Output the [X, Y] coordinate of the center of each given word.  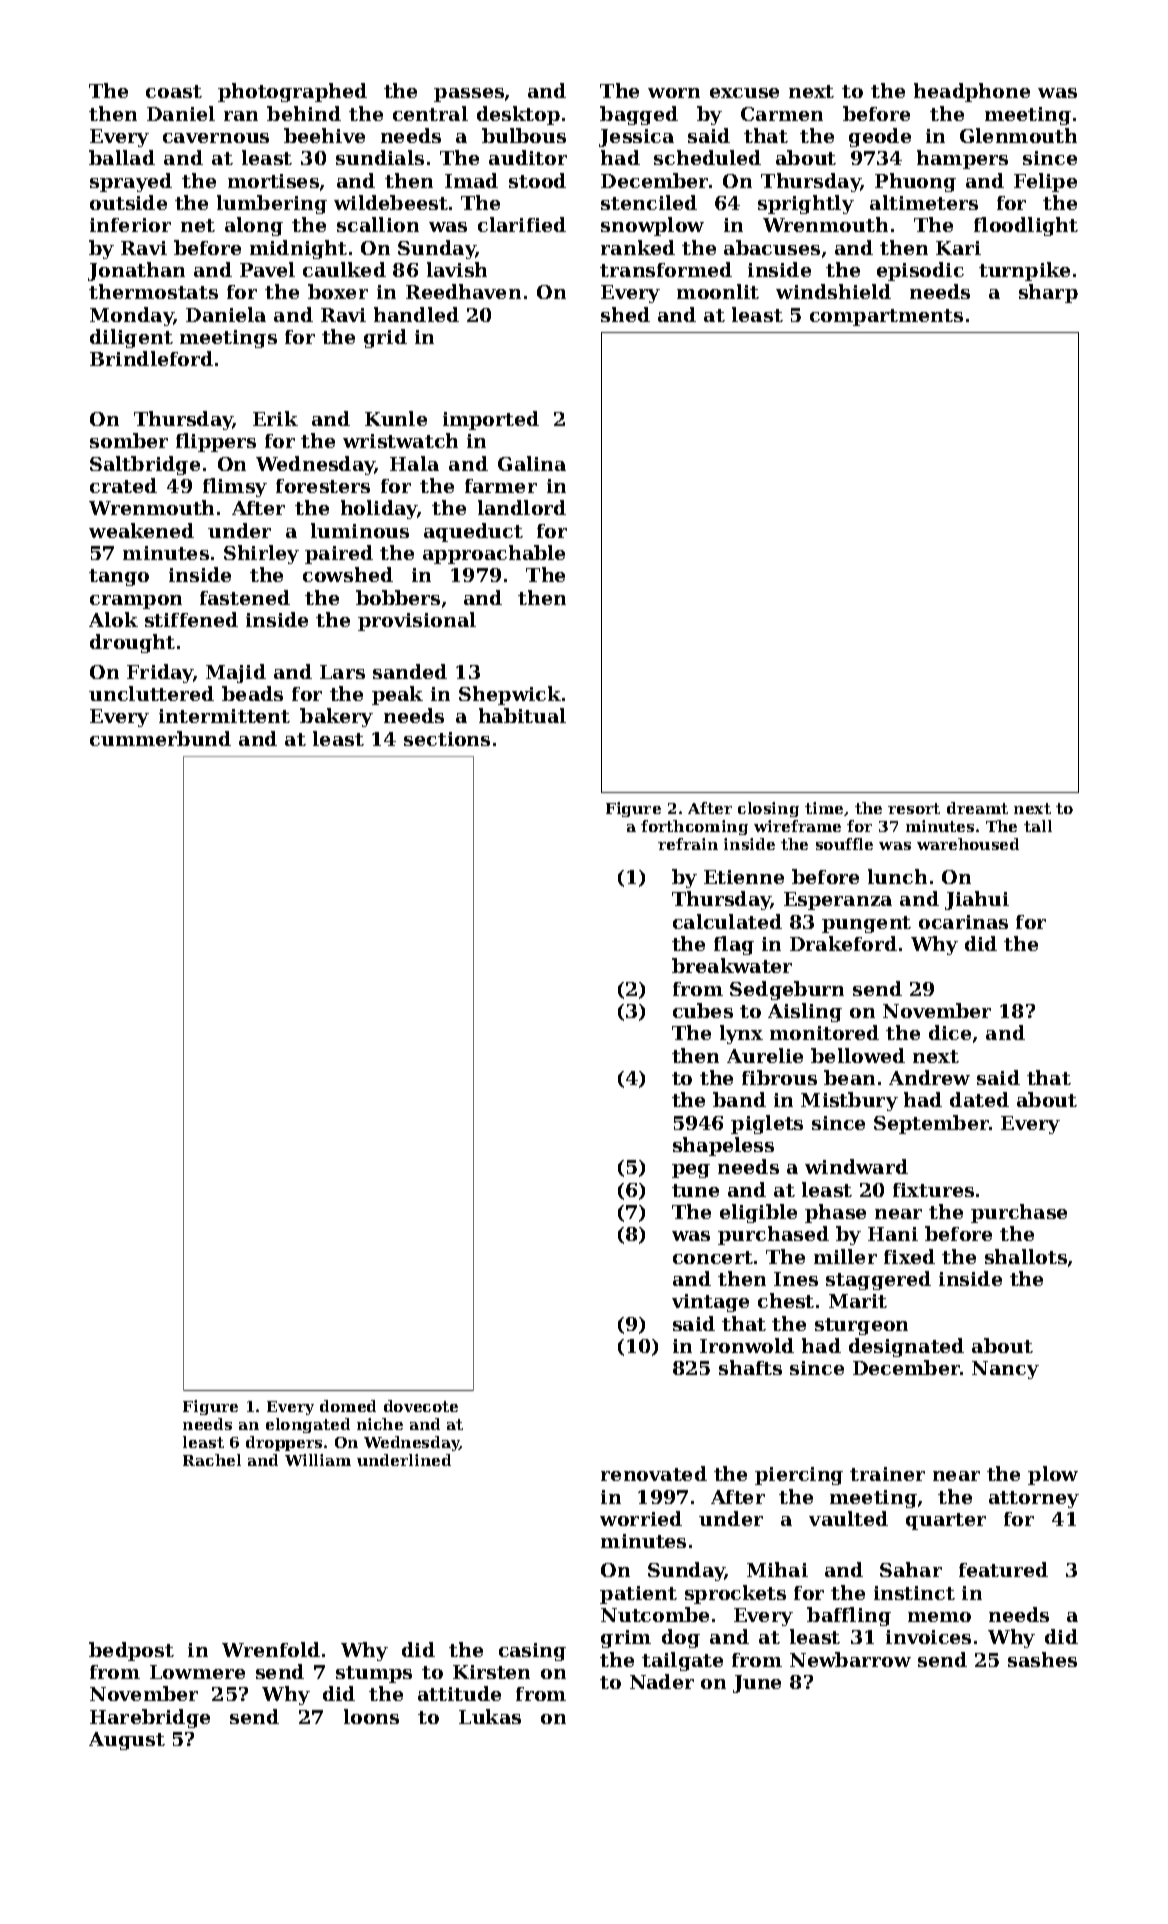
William [318, 1460]
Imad [471, 180]
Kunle [396, 418]
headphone [972, 92]
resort [914, 808]
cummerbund [160, 738]
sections [447, 739]
